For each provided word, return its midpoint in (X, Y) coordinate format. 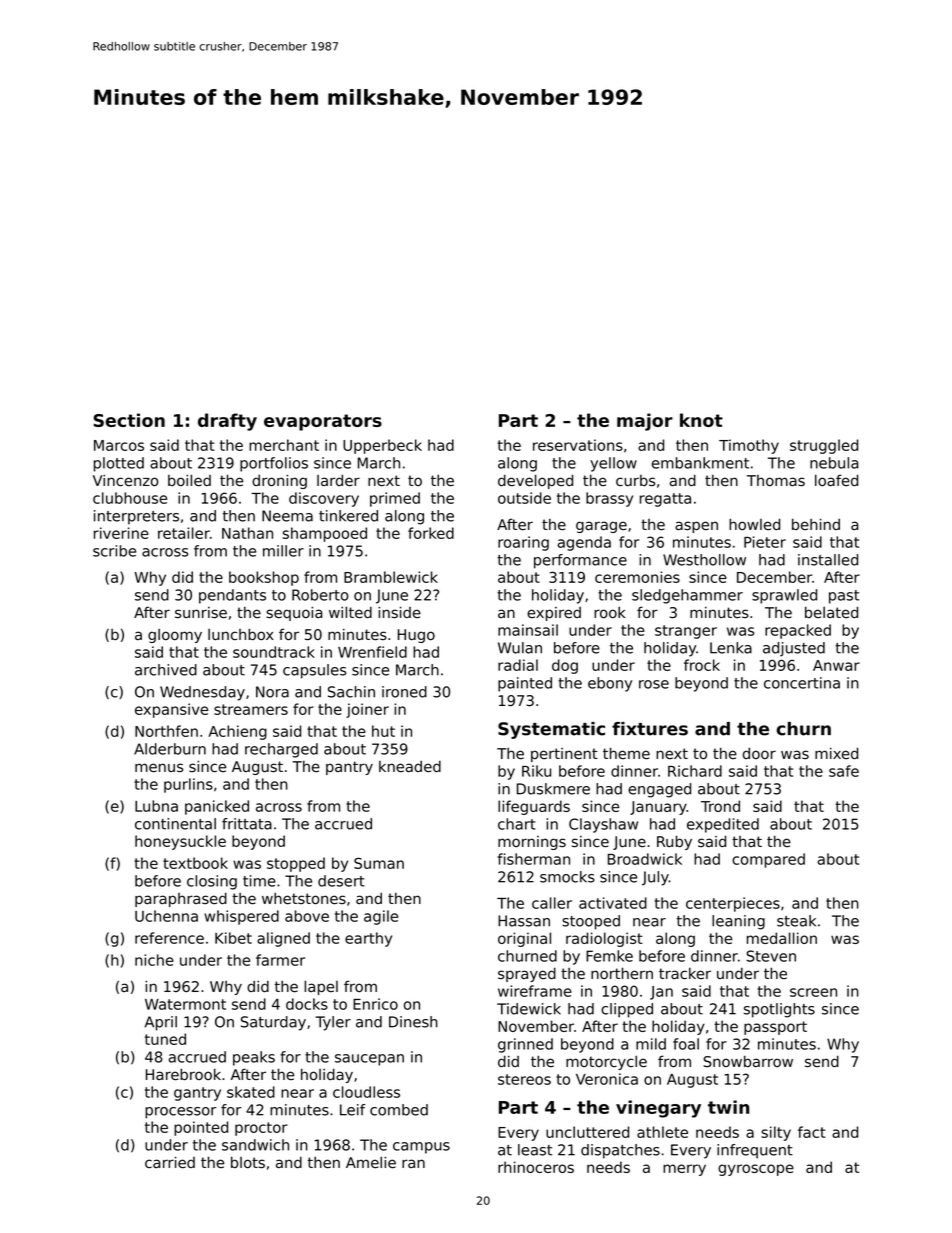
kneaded (410, 767)
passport (775, 1028)
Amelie (371, 1162)
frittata (247, 824)
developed (535, 481)
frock (702, 665)
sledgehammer (687, 596)
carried (170, 1163)
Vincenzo (125, 481)
